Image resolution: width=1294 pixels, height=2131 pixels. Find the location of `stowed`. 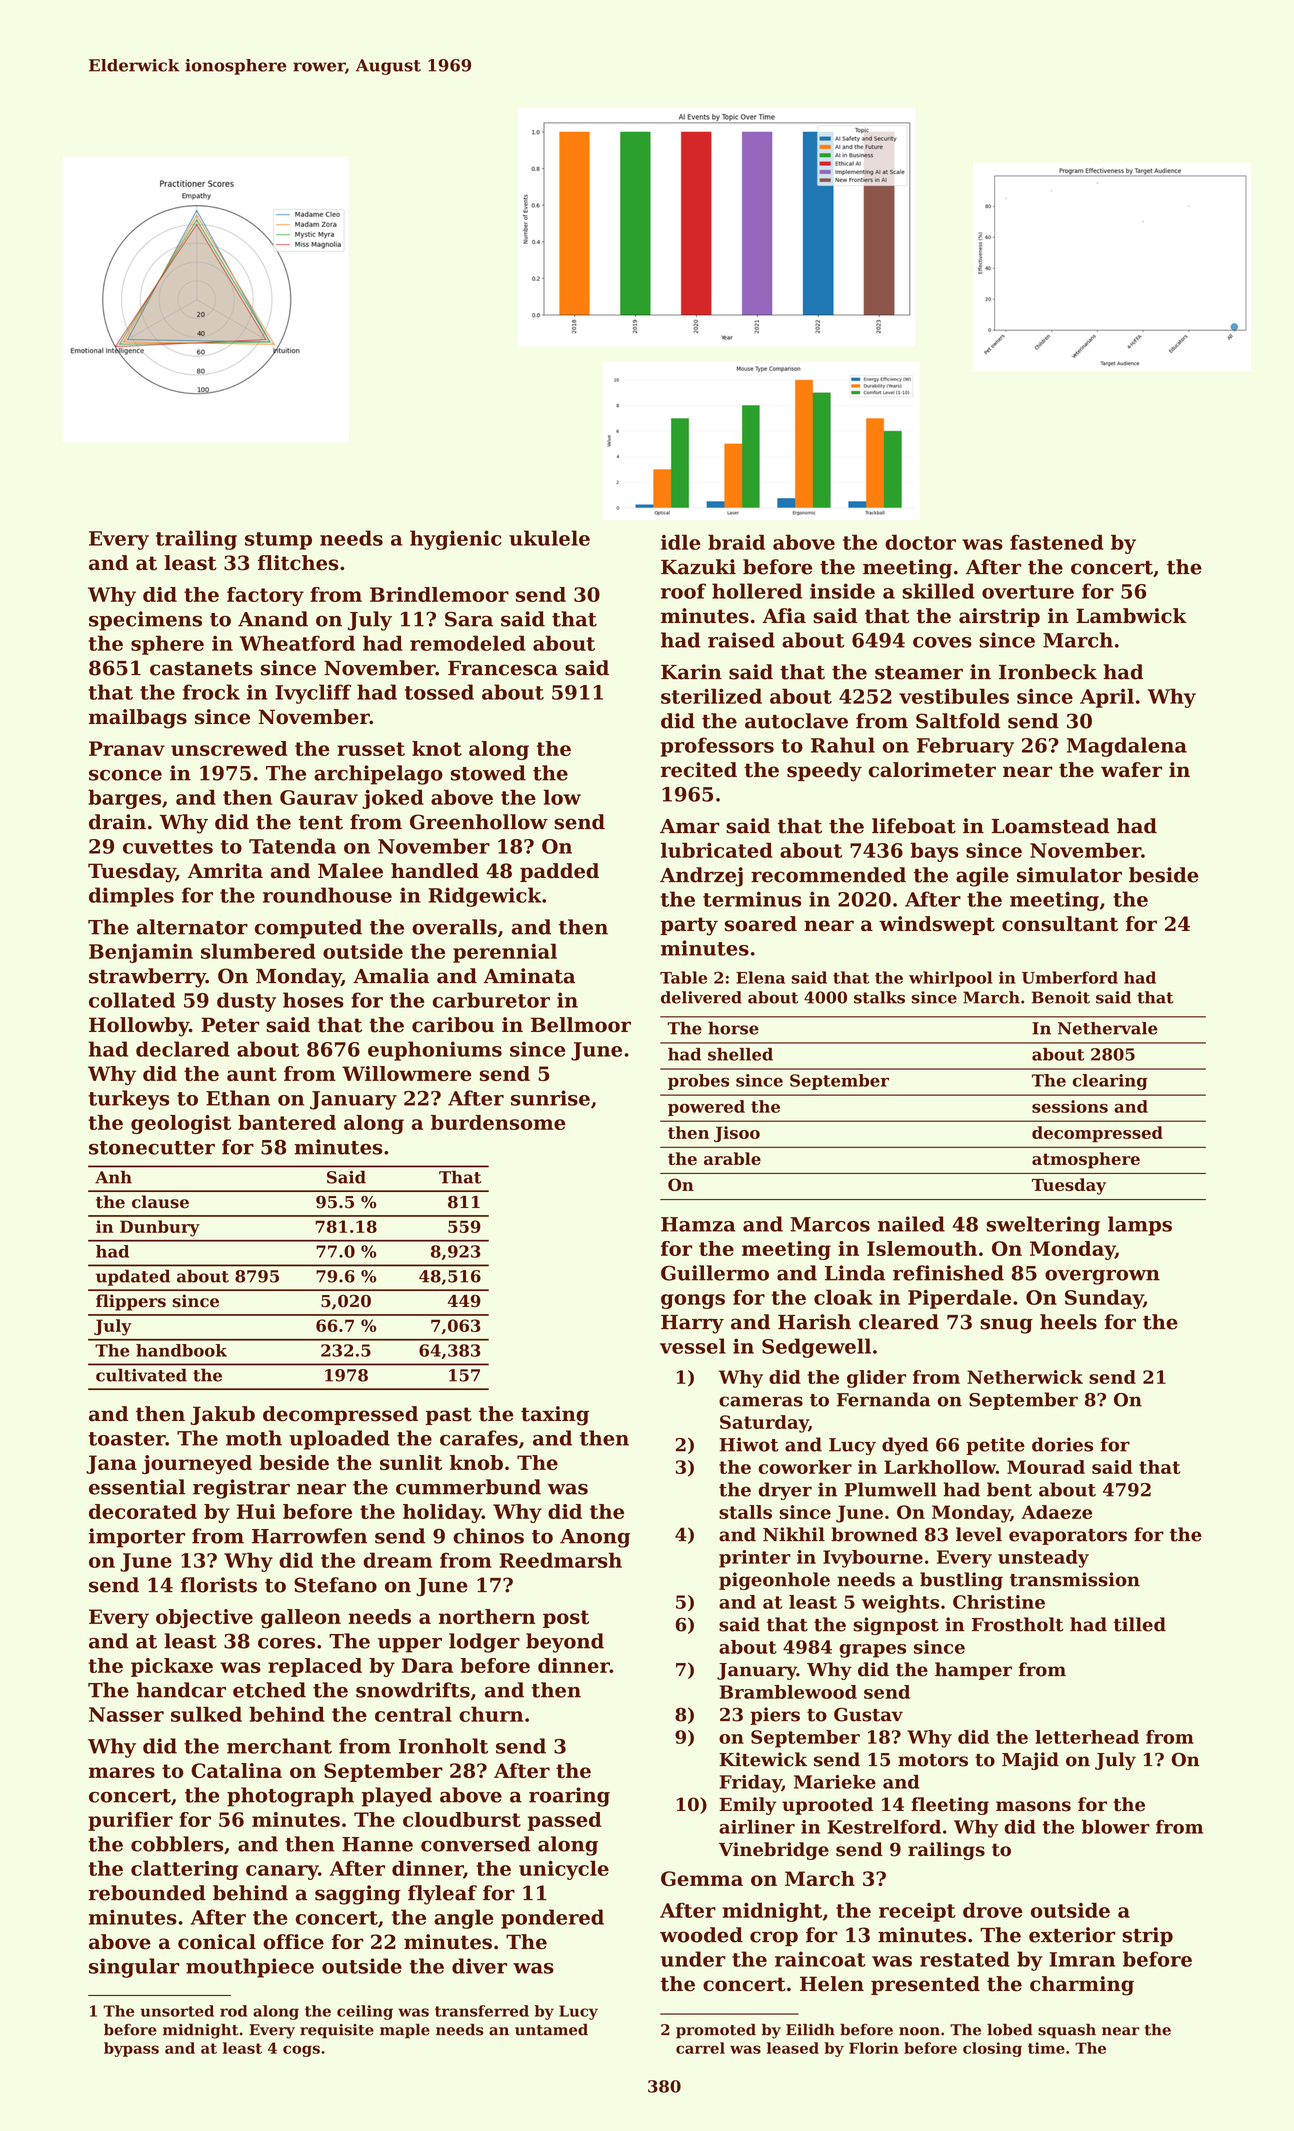

stowed is located at coordinates (488, 773).
